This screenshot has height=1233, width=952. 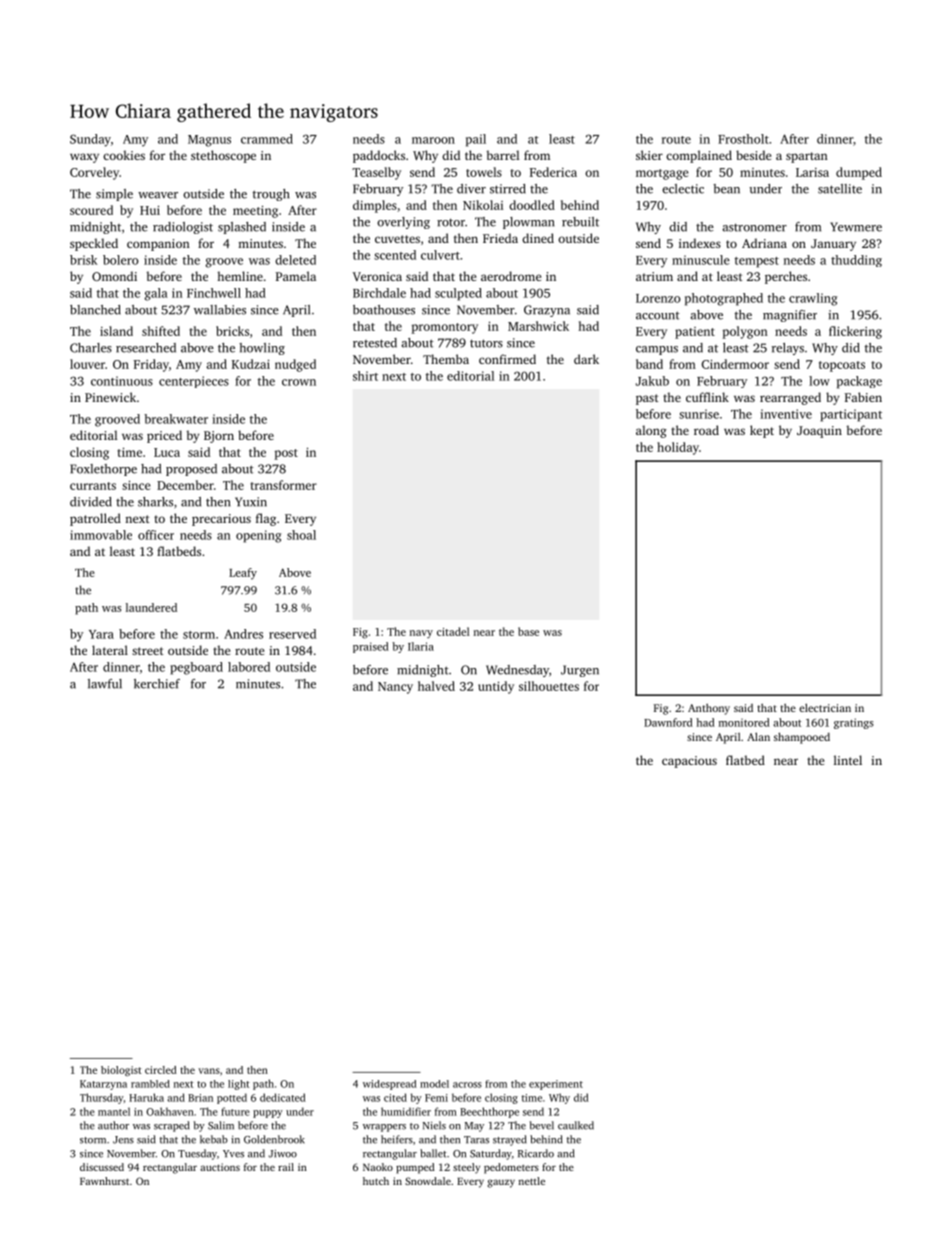 I want to click on crammed, so click(x=267, y=139).
